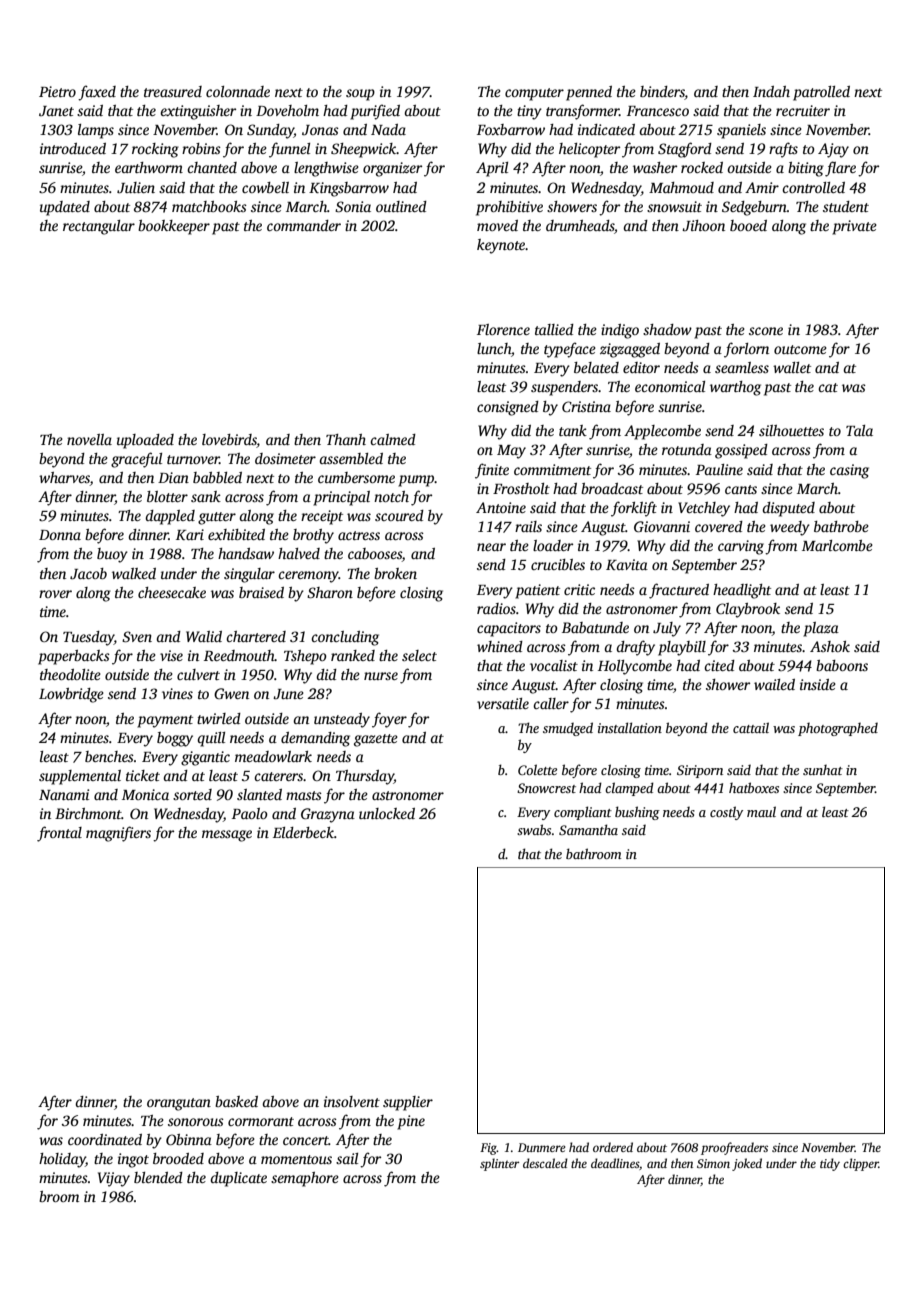  I want to click on outcome, so click(800, 349).
